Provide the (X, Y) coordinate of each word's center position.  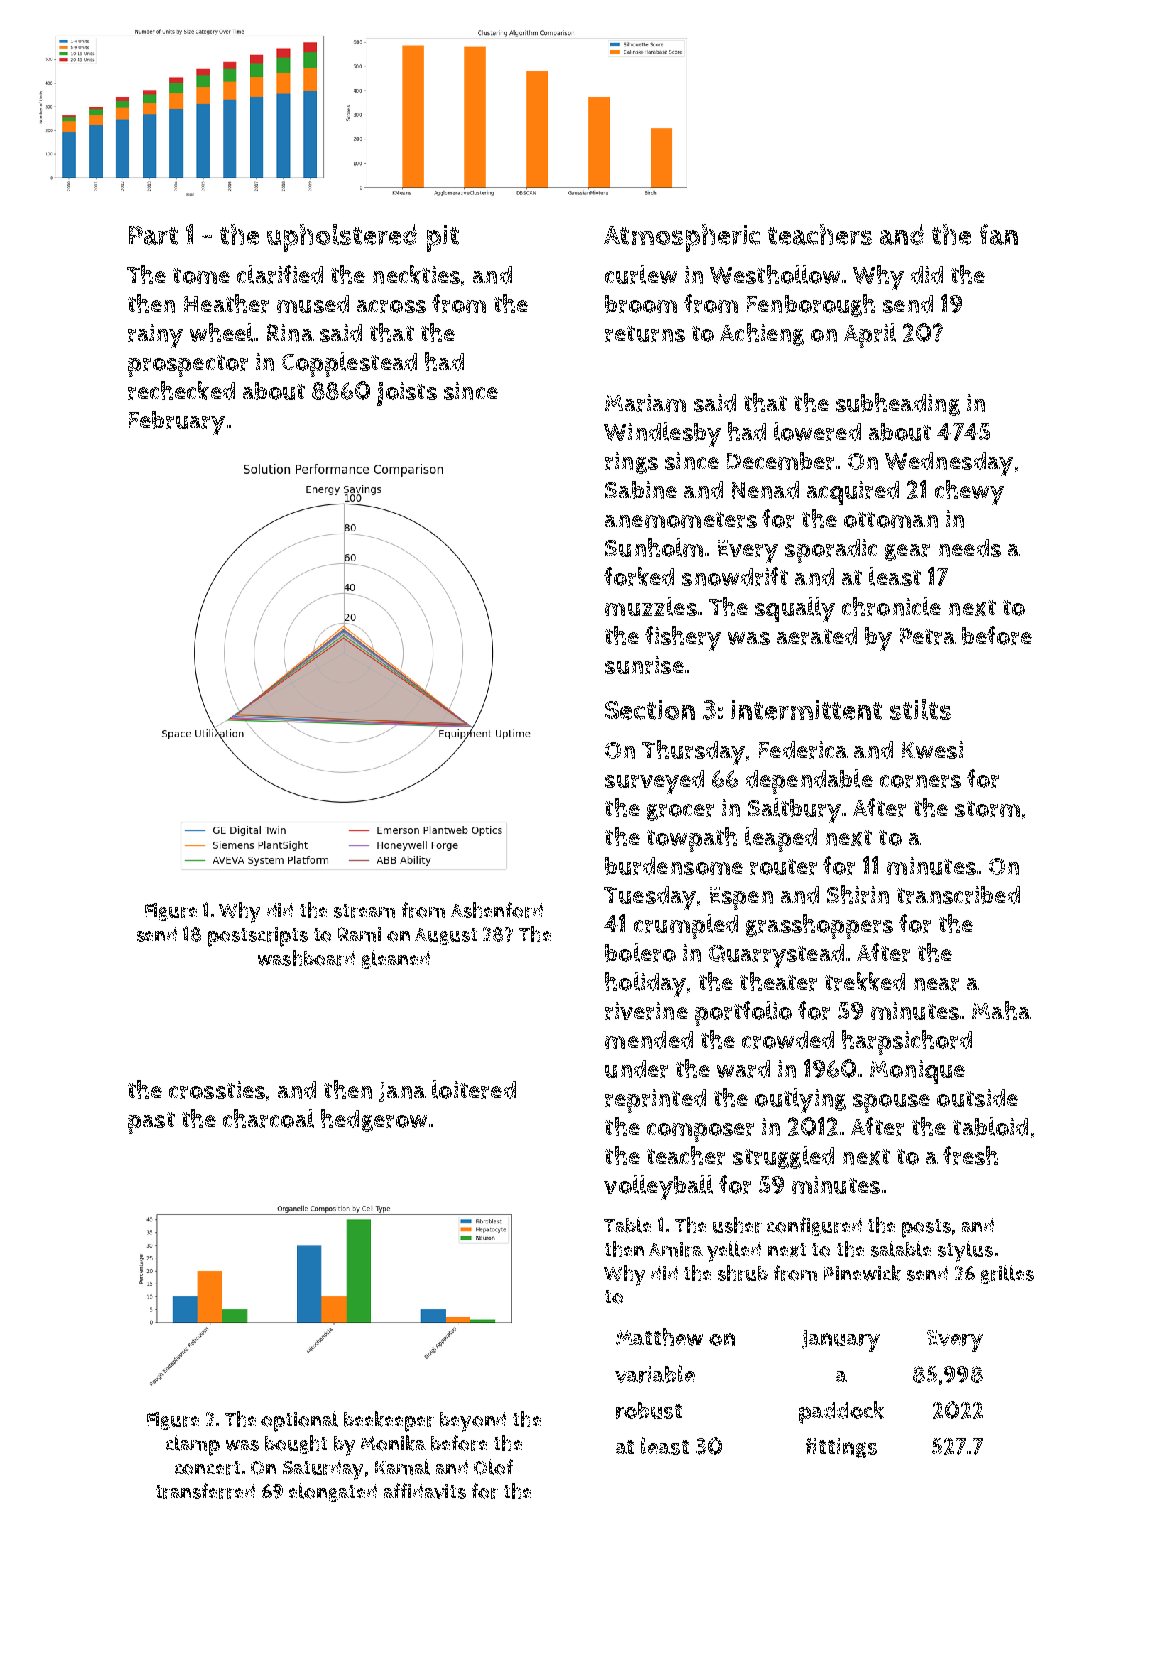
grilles (1007, 1274)
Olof (493, 1467)
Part (153, 235)
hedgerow (374, 1120)
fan (999, 234)
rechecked (181, 390)
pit (443, 238)
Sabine (641, 490)
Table (627, 1225)
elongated (333, 1492)
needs (970, 548)
